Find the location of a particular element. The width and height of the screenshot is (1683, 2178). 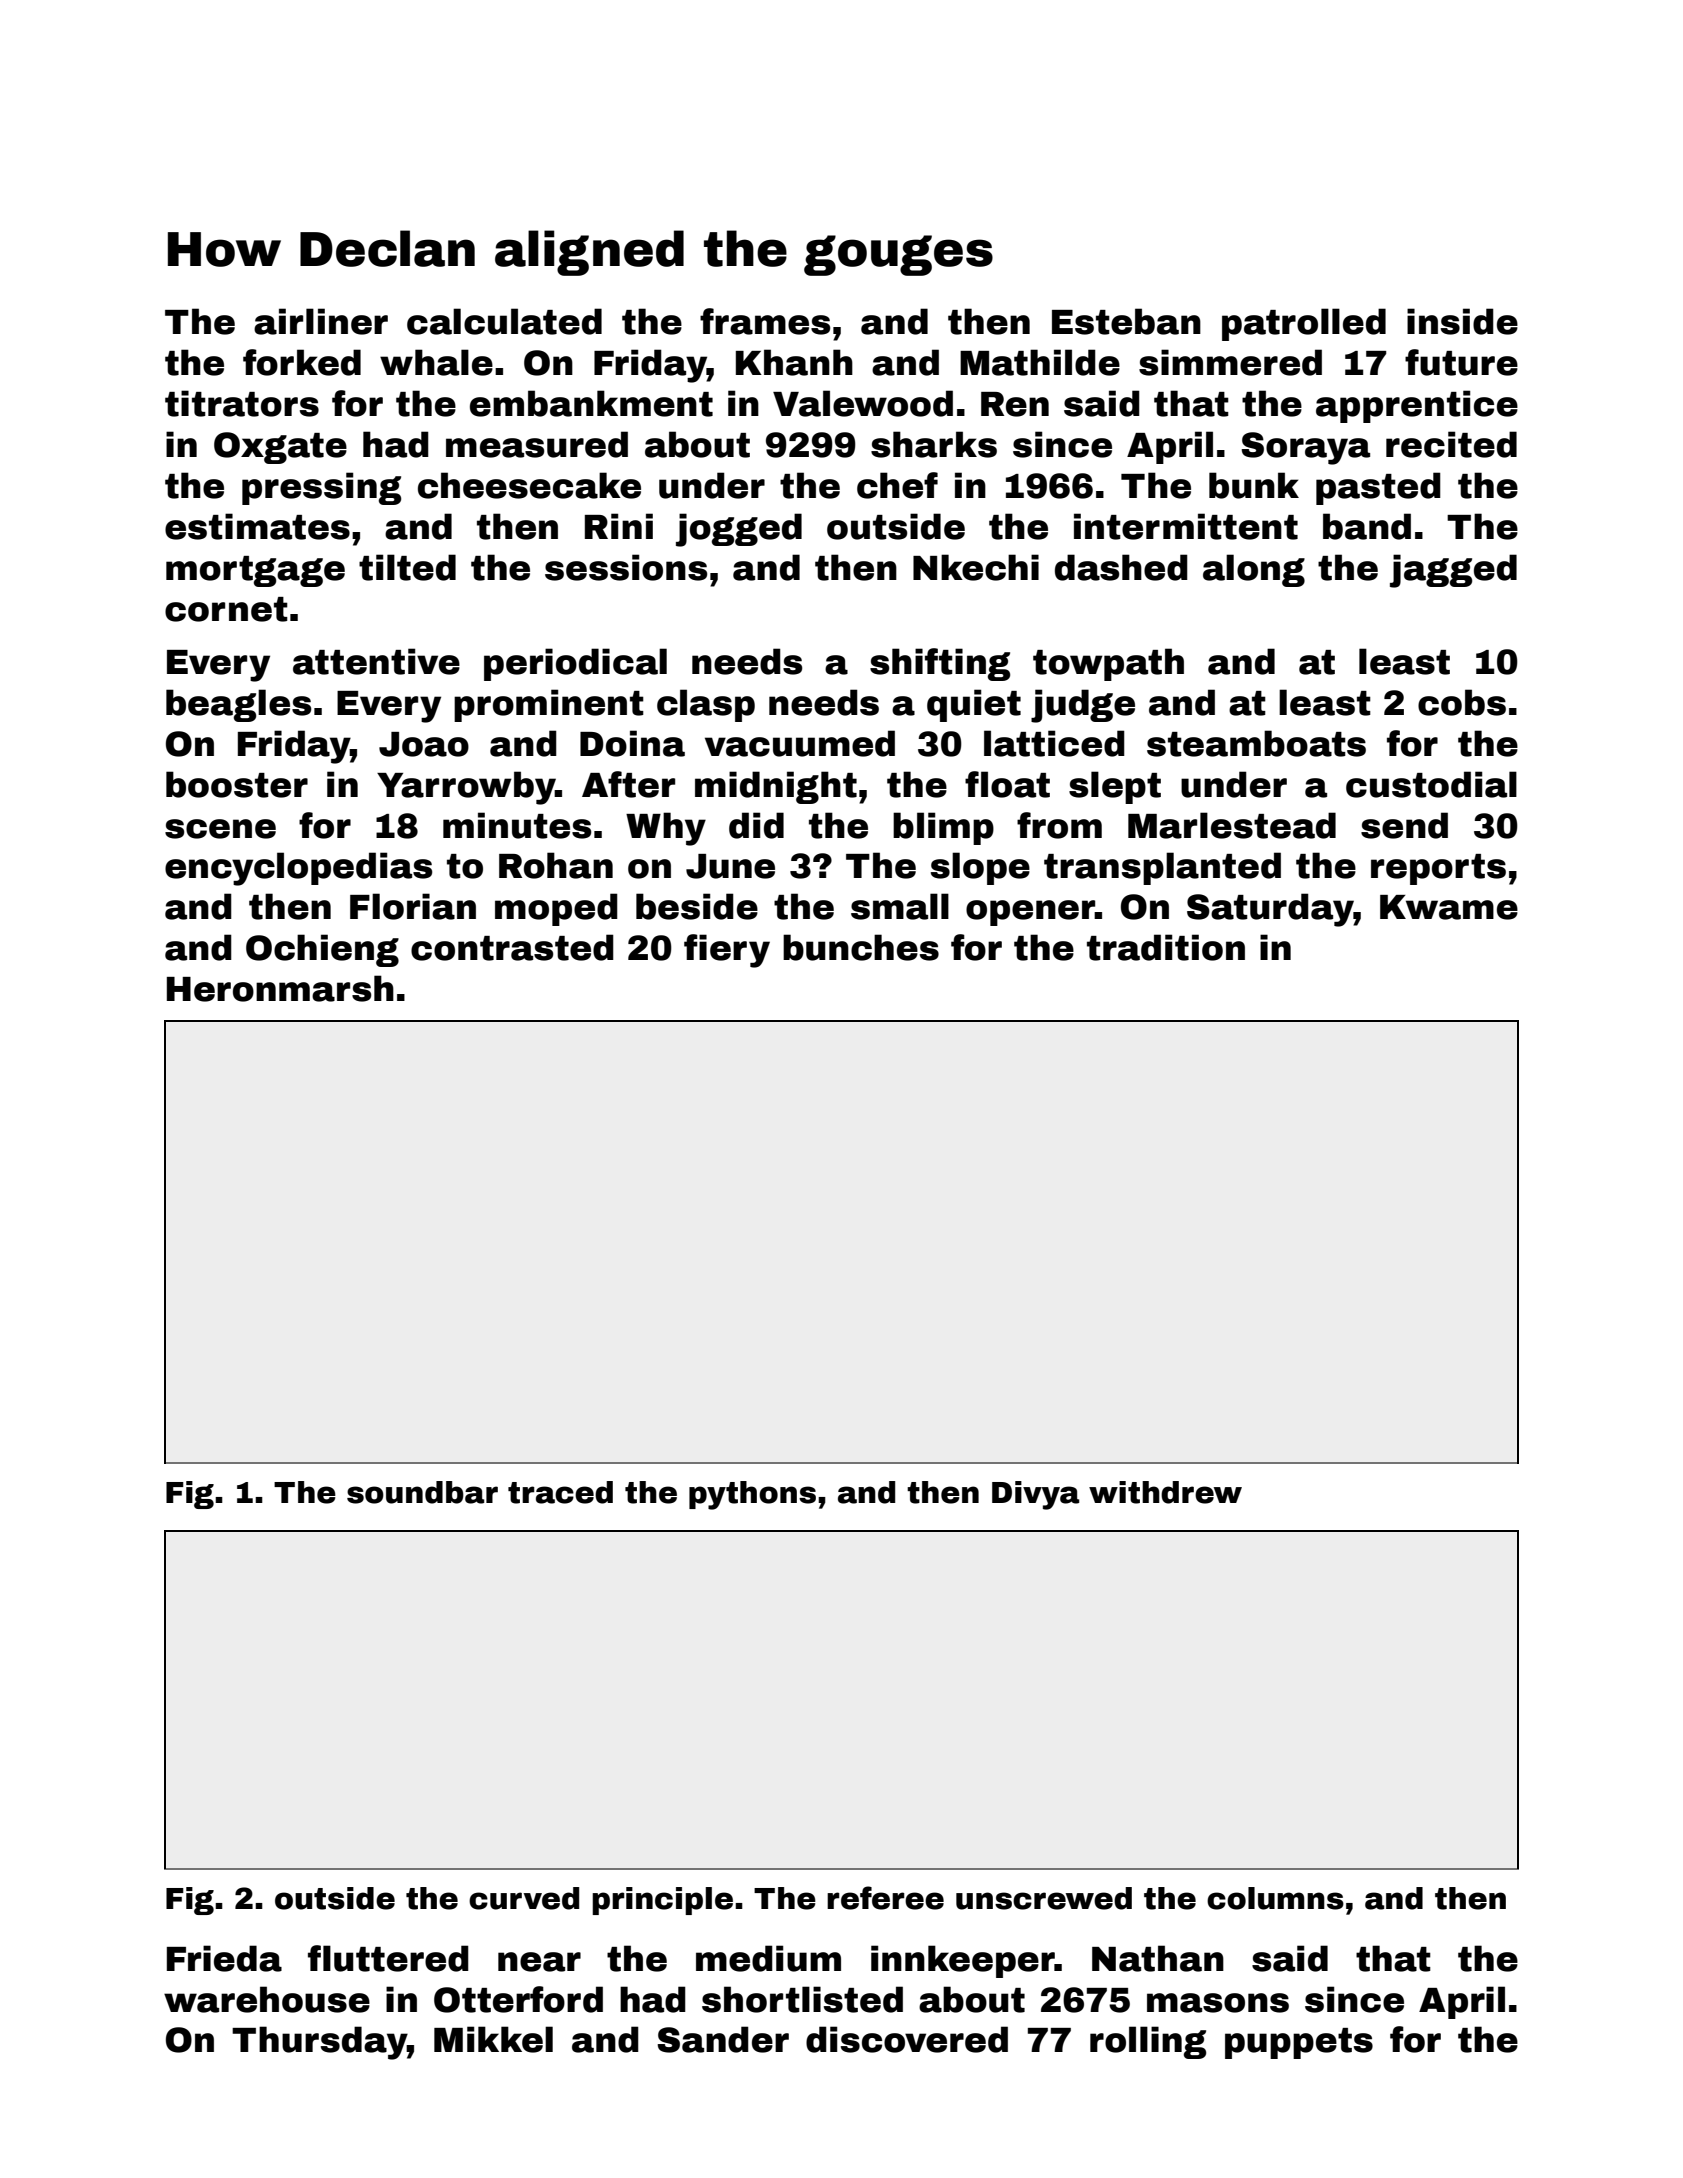

Sander is located at coordinates (723, 2039).
